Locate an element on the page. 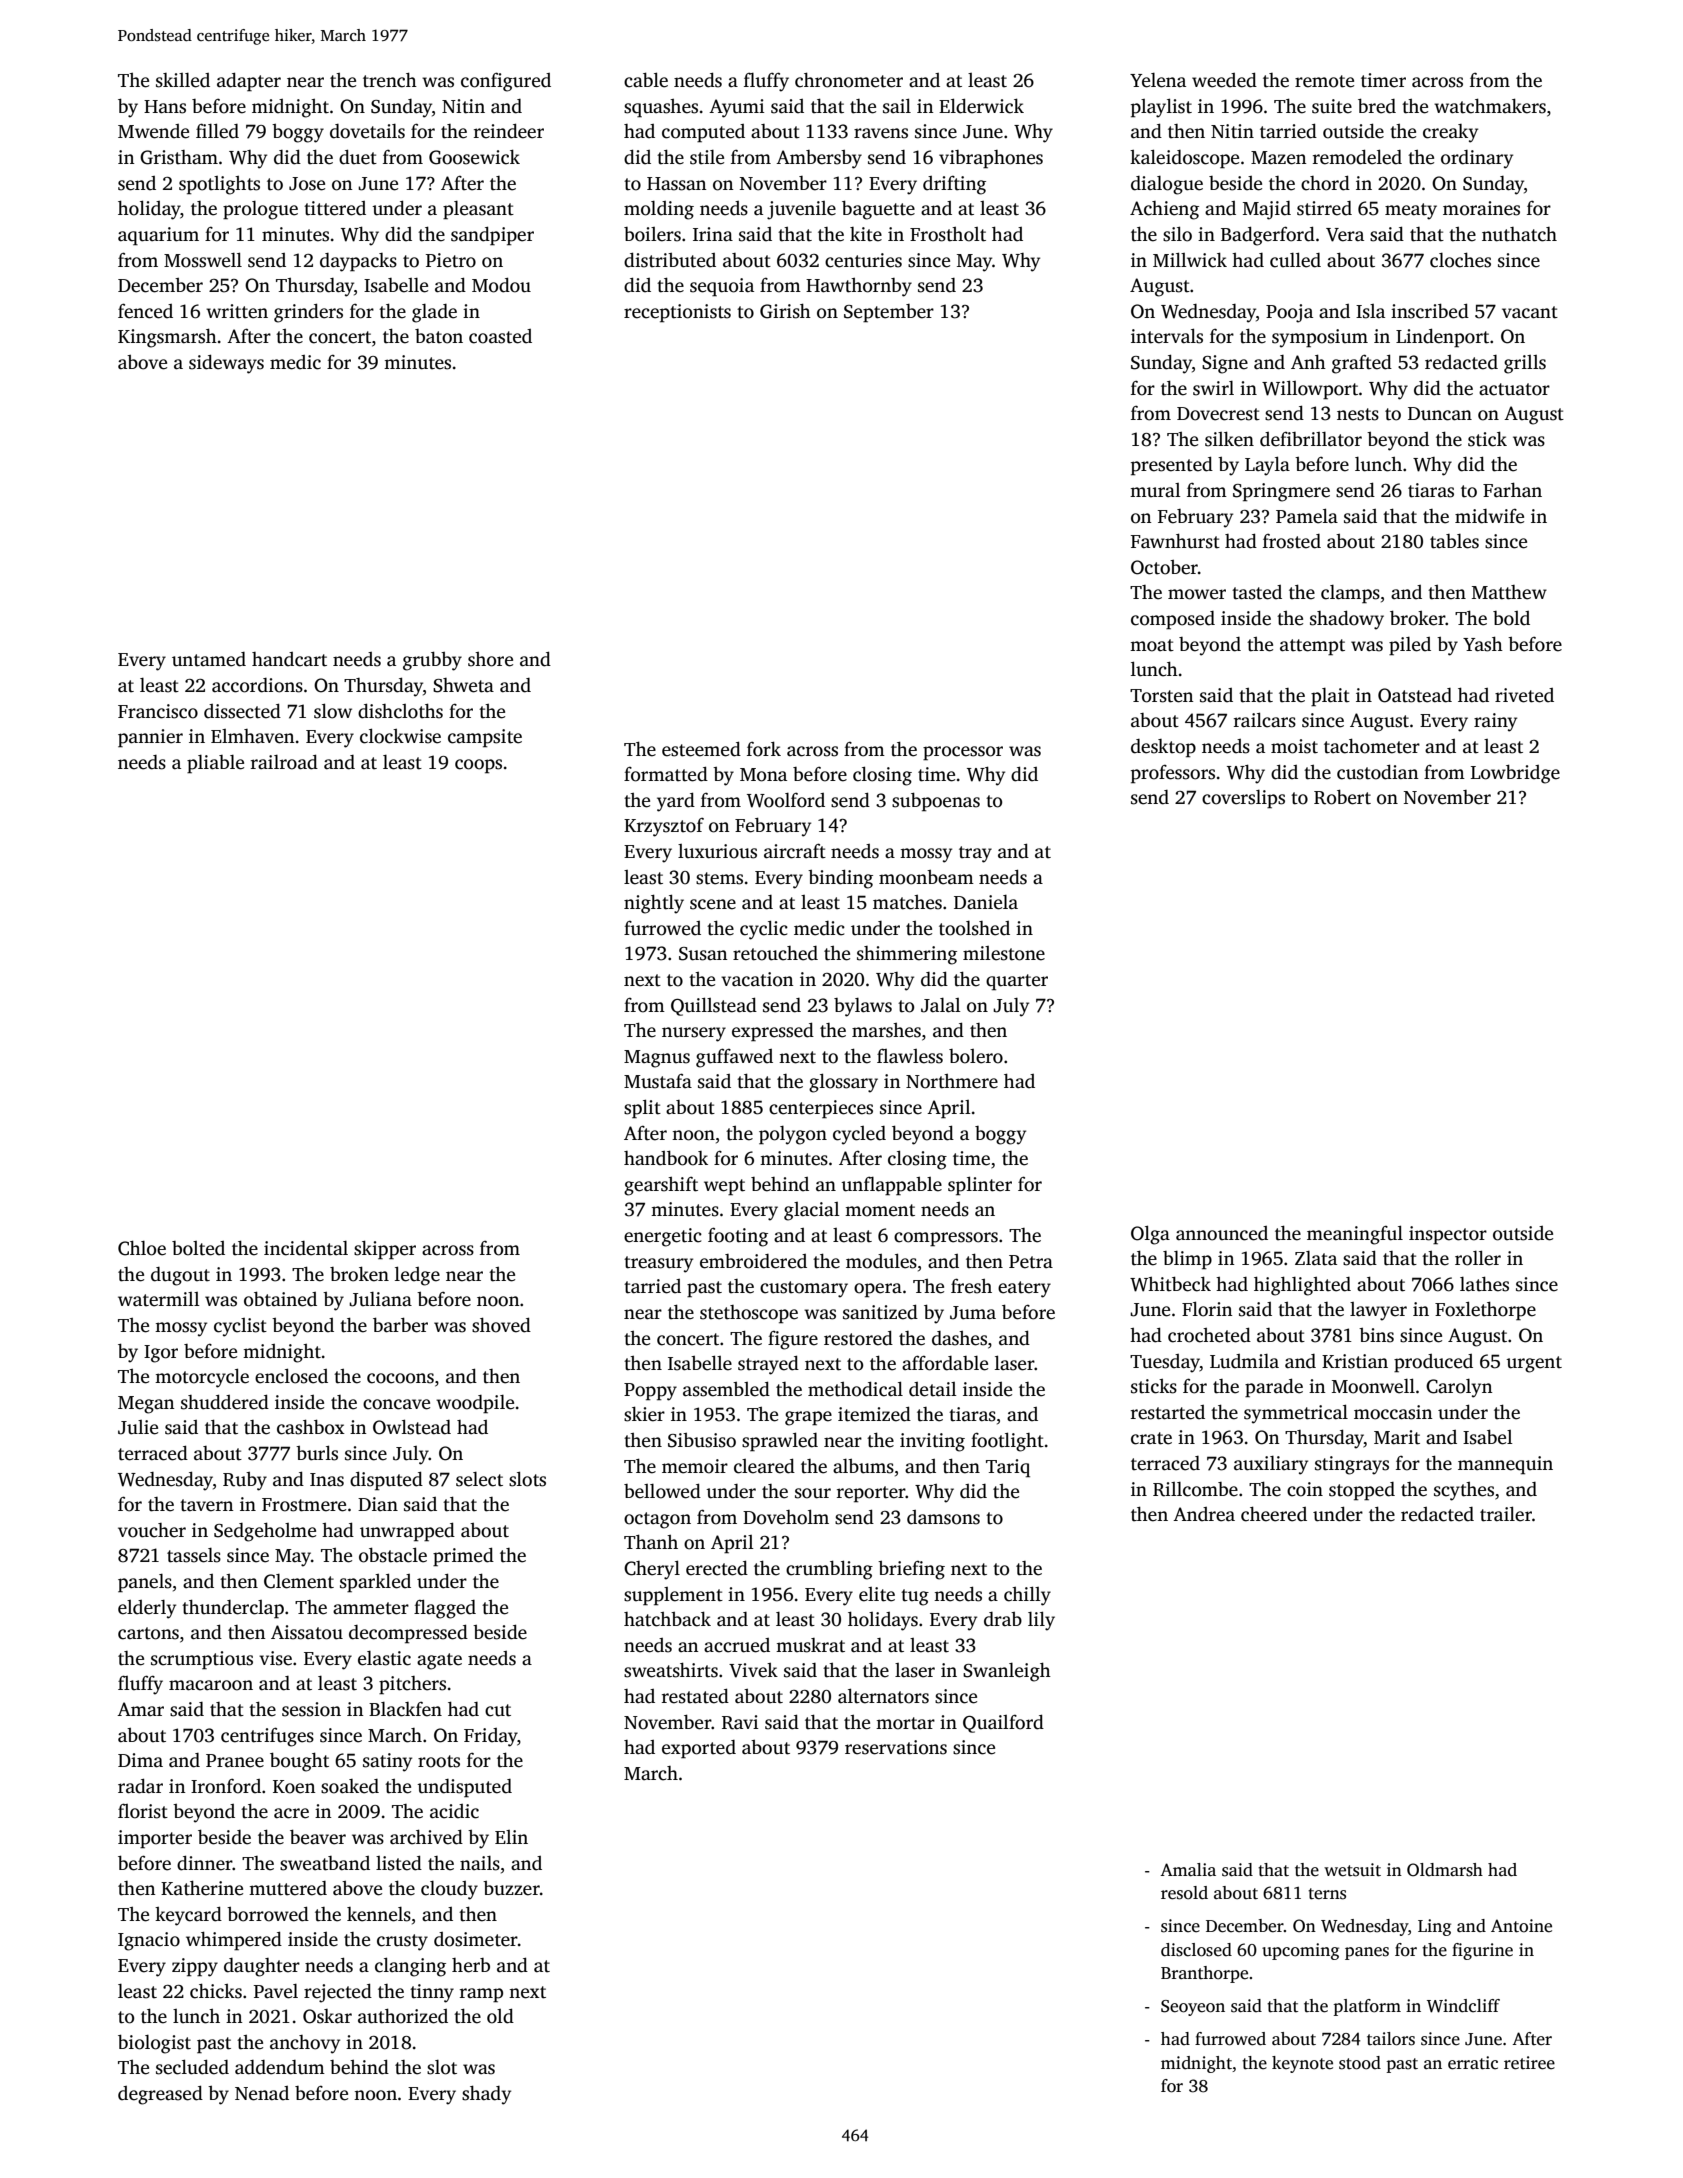  Quailford is located at coordinates (1003, 1723).
